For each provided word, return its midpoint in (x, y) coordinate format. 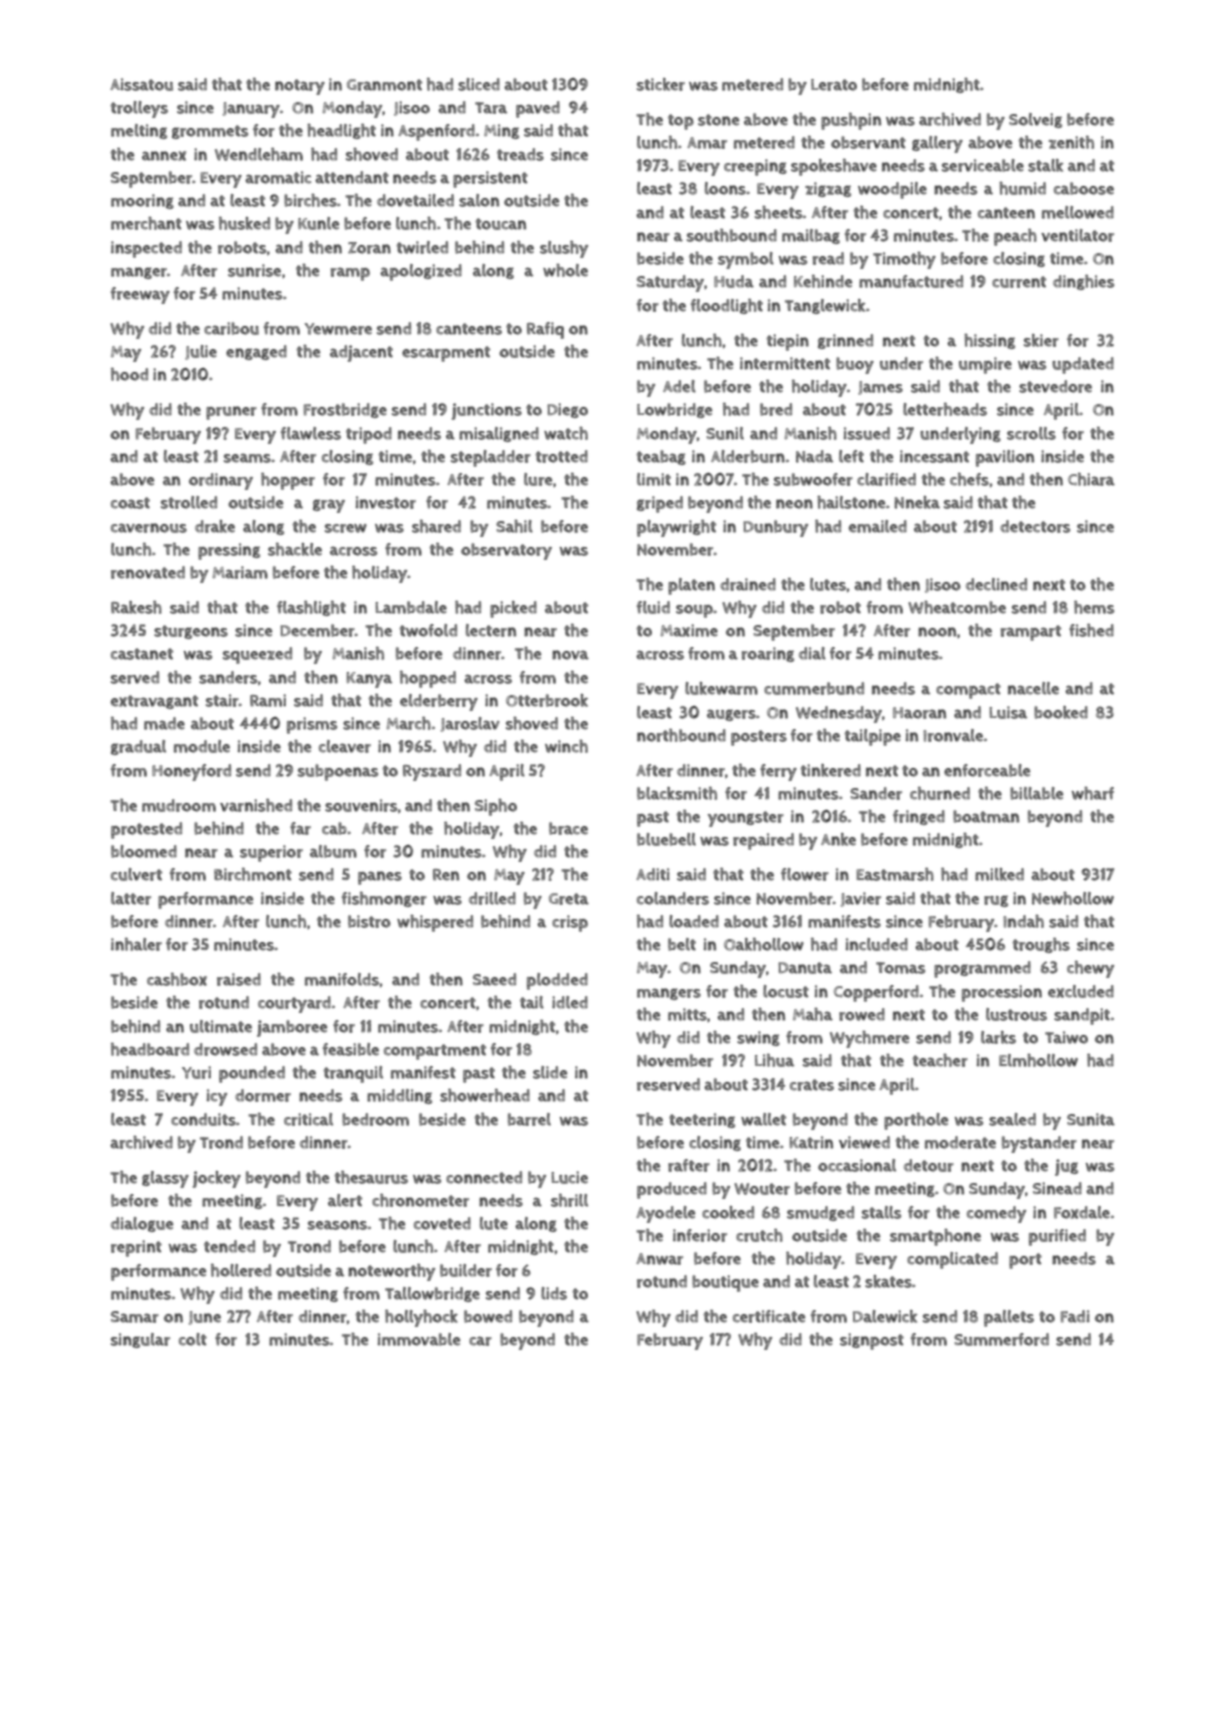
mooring (142, 201)
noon (937, 632)
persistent (490, 179)
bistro (369, 921)
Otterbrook (547, 700)
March (408, 723)
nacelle (1033, 688)
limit (654, 479)
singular (140, 1340)
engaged (256, 352)
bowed (488, 1316)
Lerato (834, 85)
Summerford (1001, 1339)
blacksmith (677, 793)
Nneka (917, 502)
